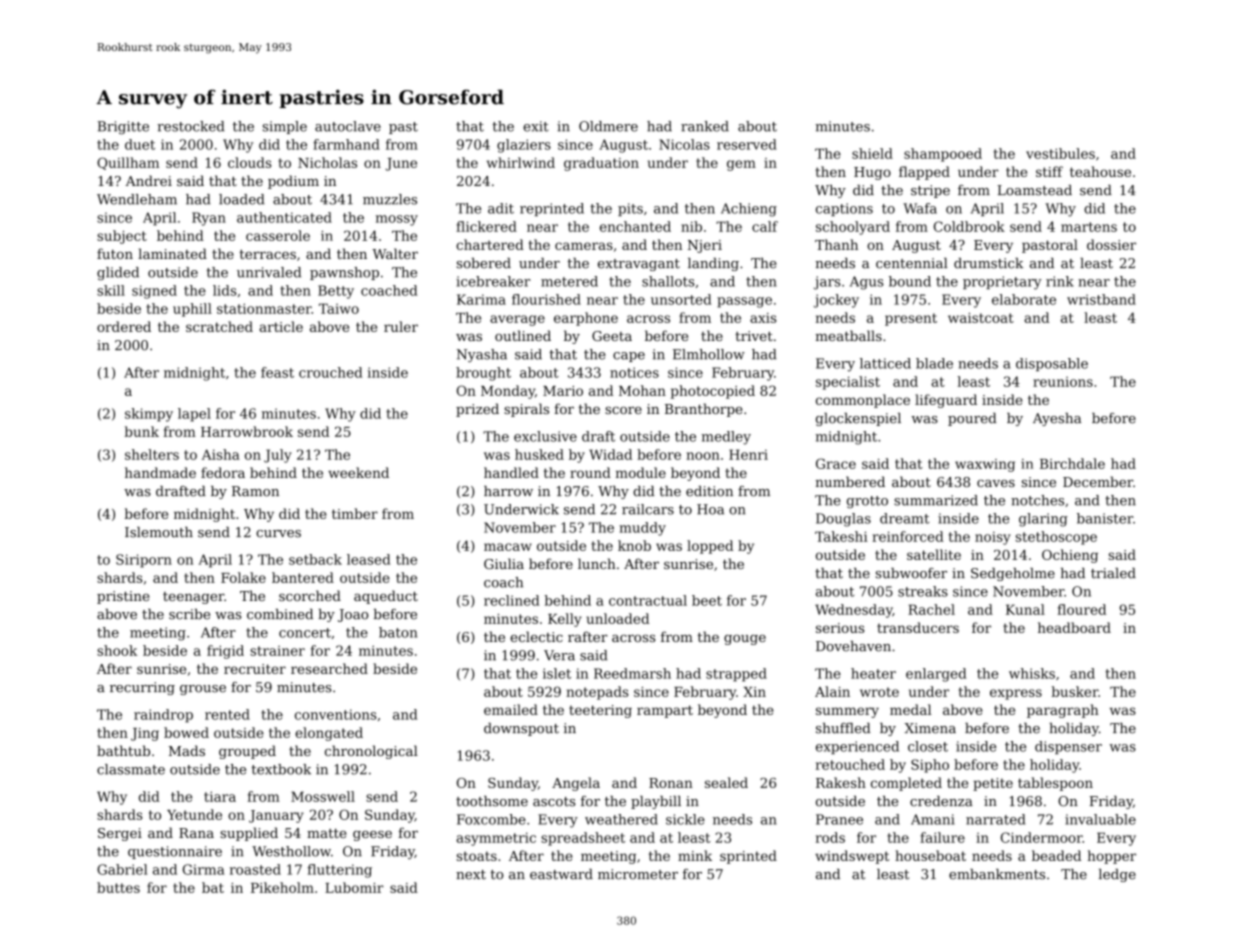 The image size is (1233, 952). Describe the element at coordinates (137, 199) in the image. I see `Wendleham` at that location.
